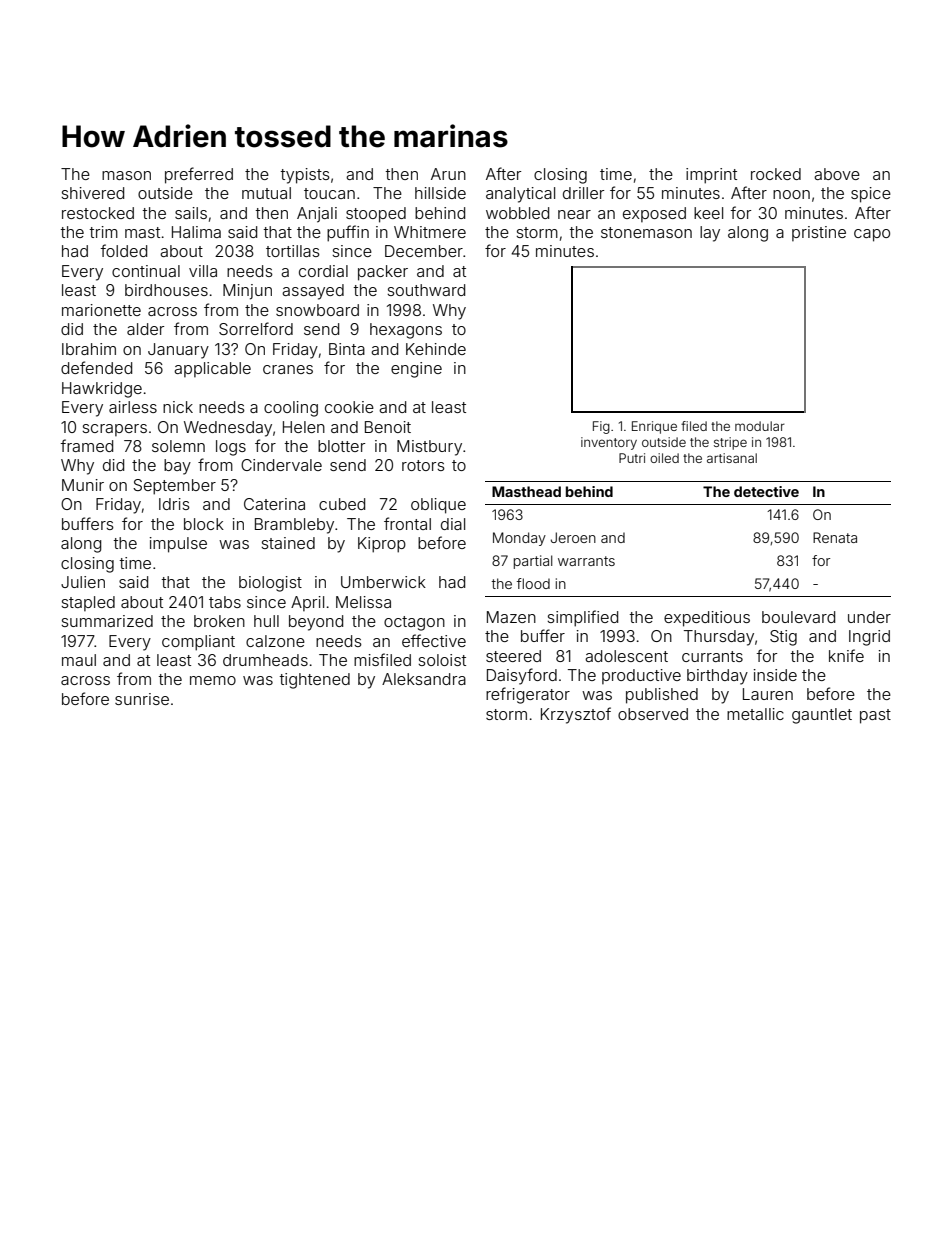 Image resolution: width=952 pixels, height=1233 pixels. I want to click on stained, so click(288, 543).
